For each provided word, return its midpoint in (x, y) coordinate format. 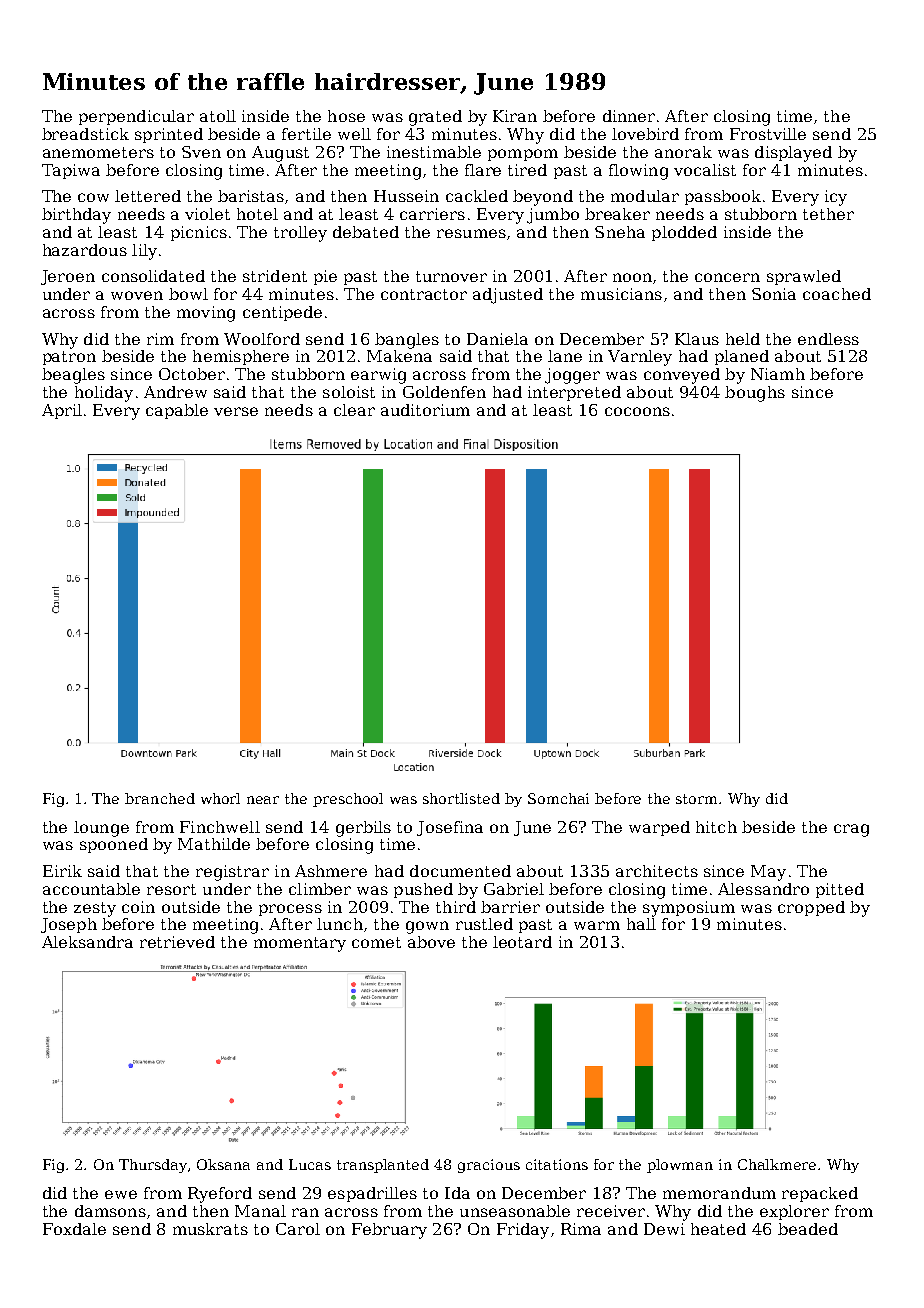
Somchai (558, 798)
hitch (716, 827)
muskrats (210, 1229)
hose (346, 116)
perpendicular (136, 117)
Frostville (768, 134)
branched (160, 798)
